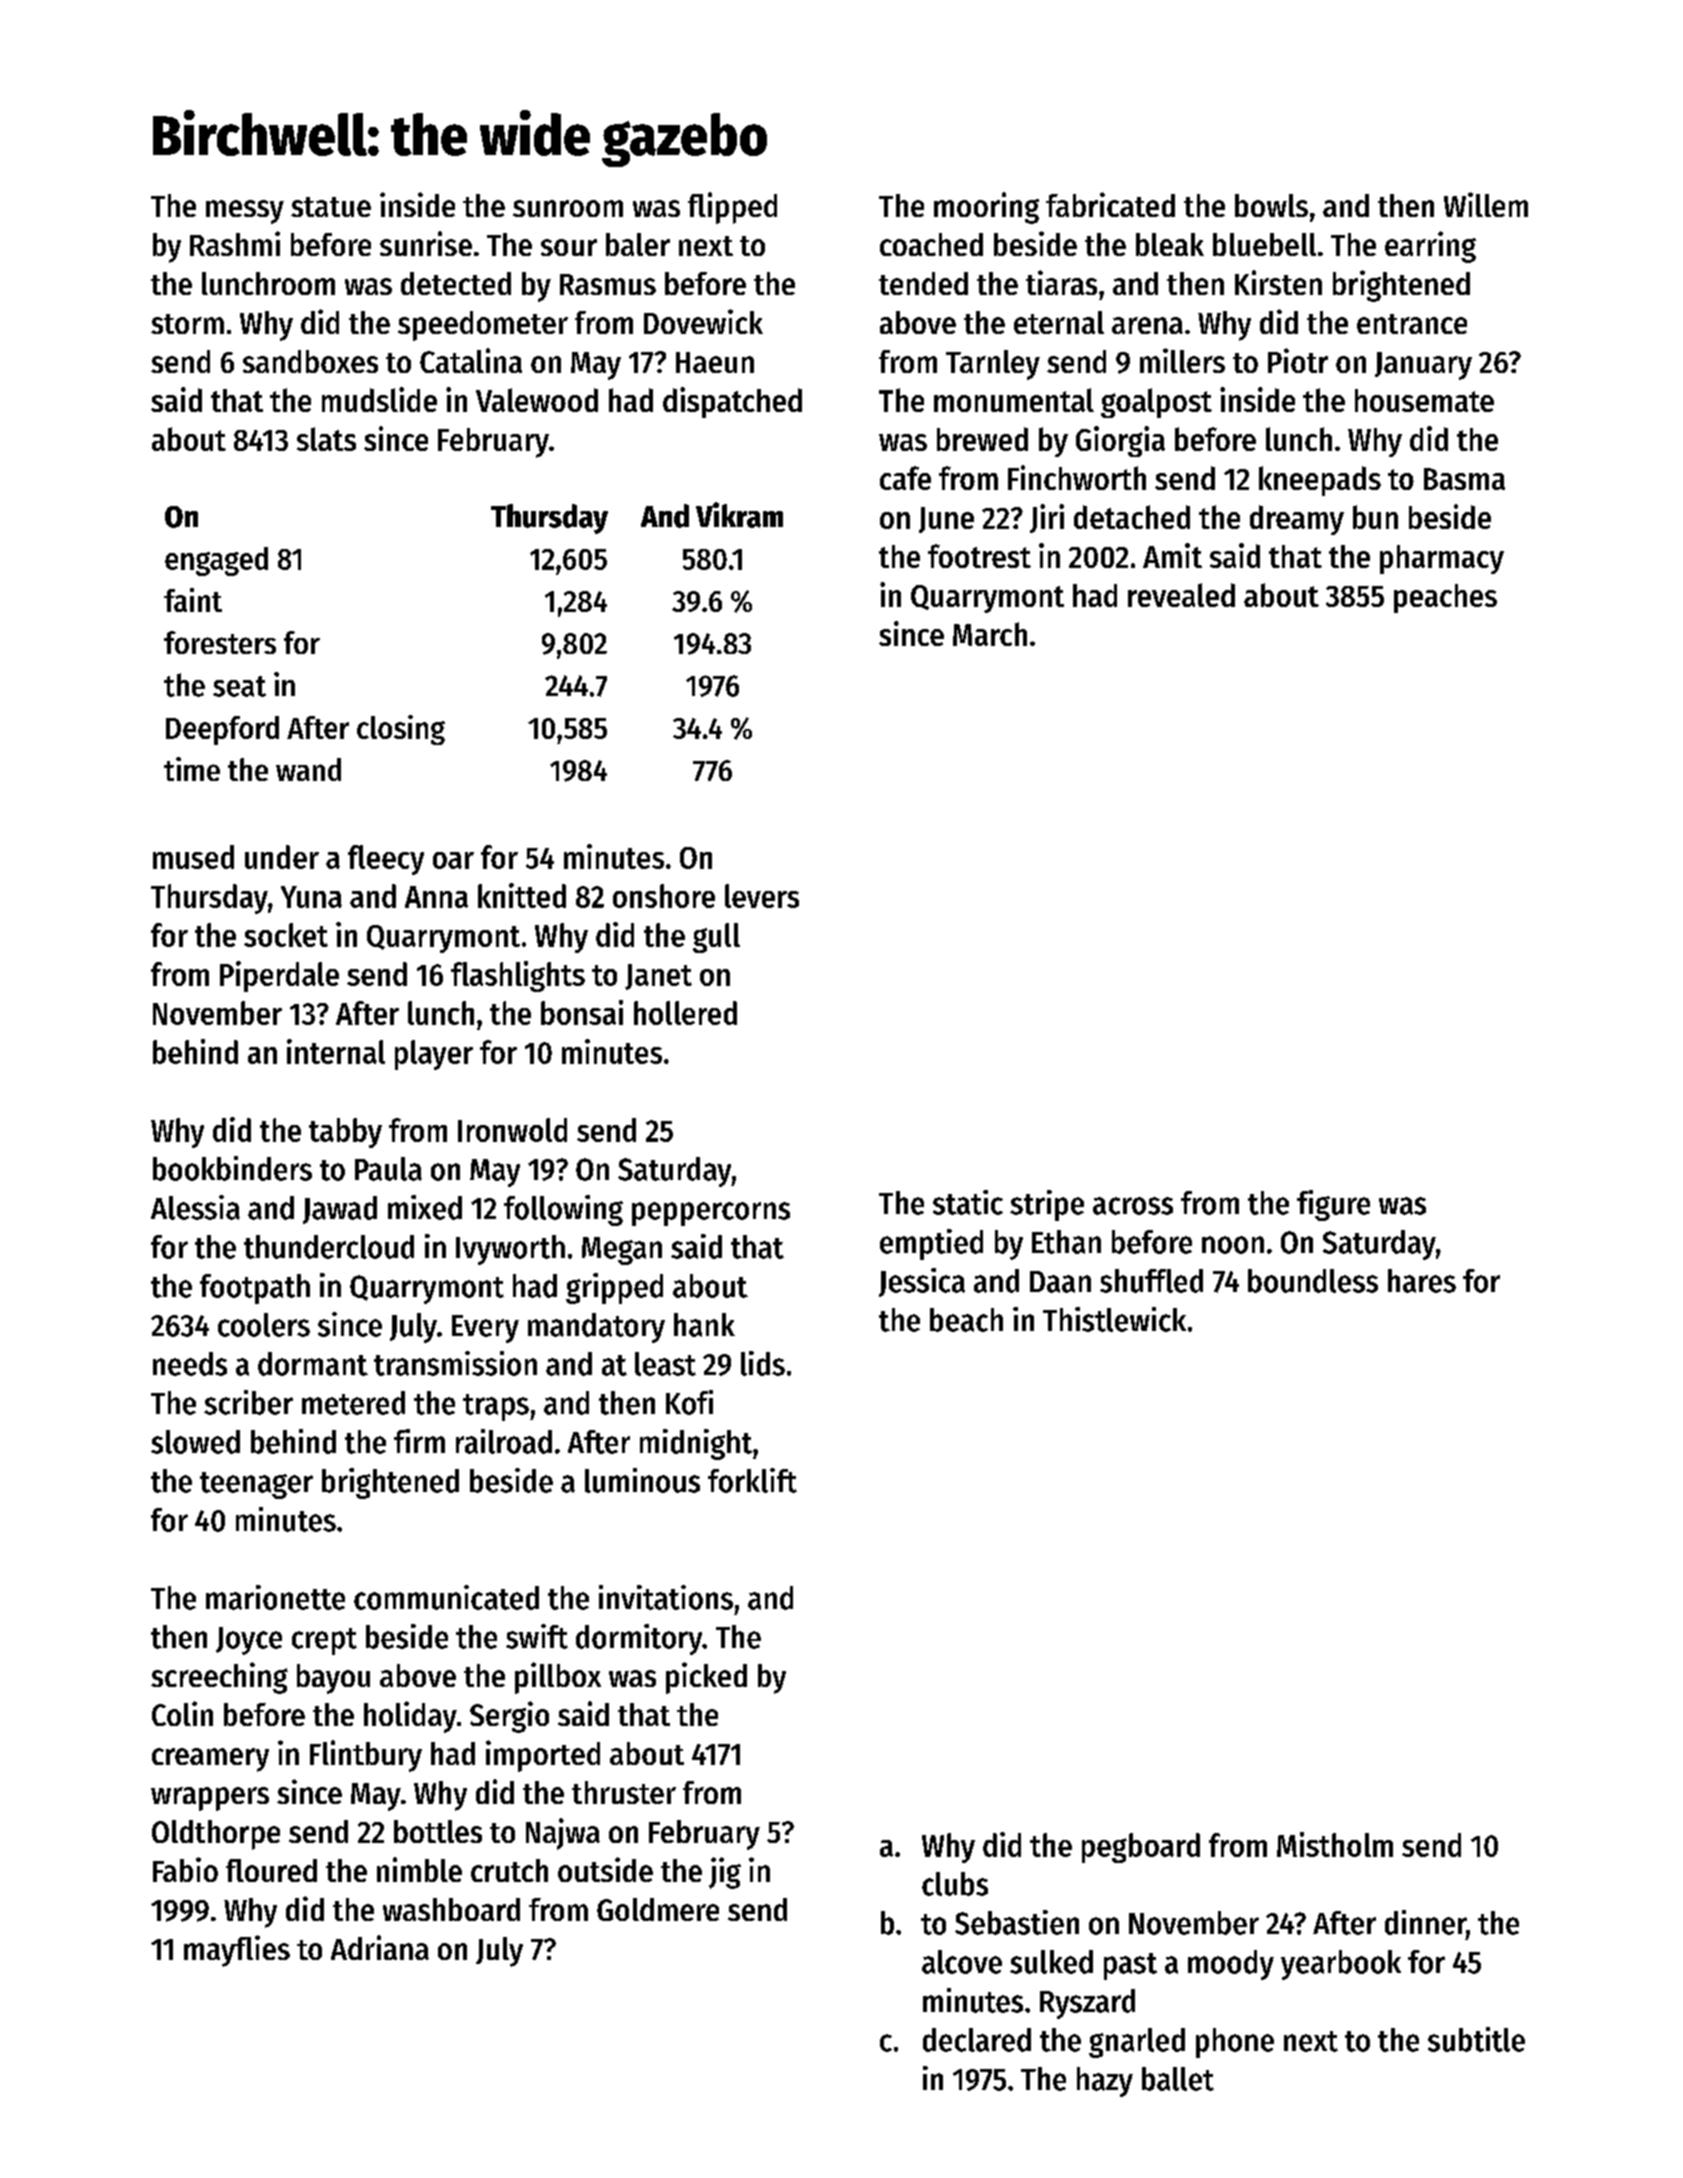  What do you see at coordinates (185, 1869) in the document?
I see `Fabio` at bounding box center [185, 1869].
